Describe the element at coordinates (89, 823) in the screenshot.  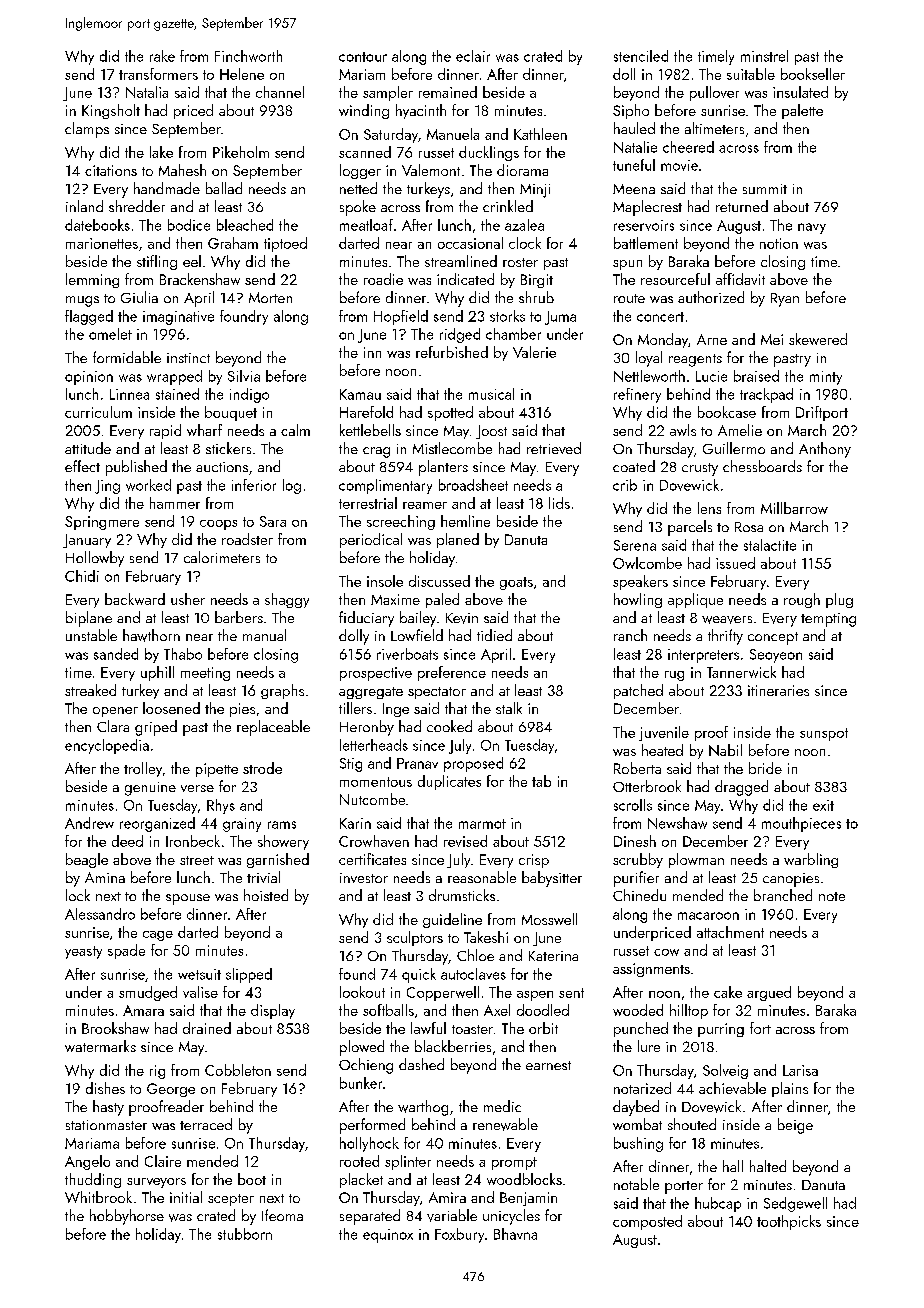
I see `Andrew` at that location.
